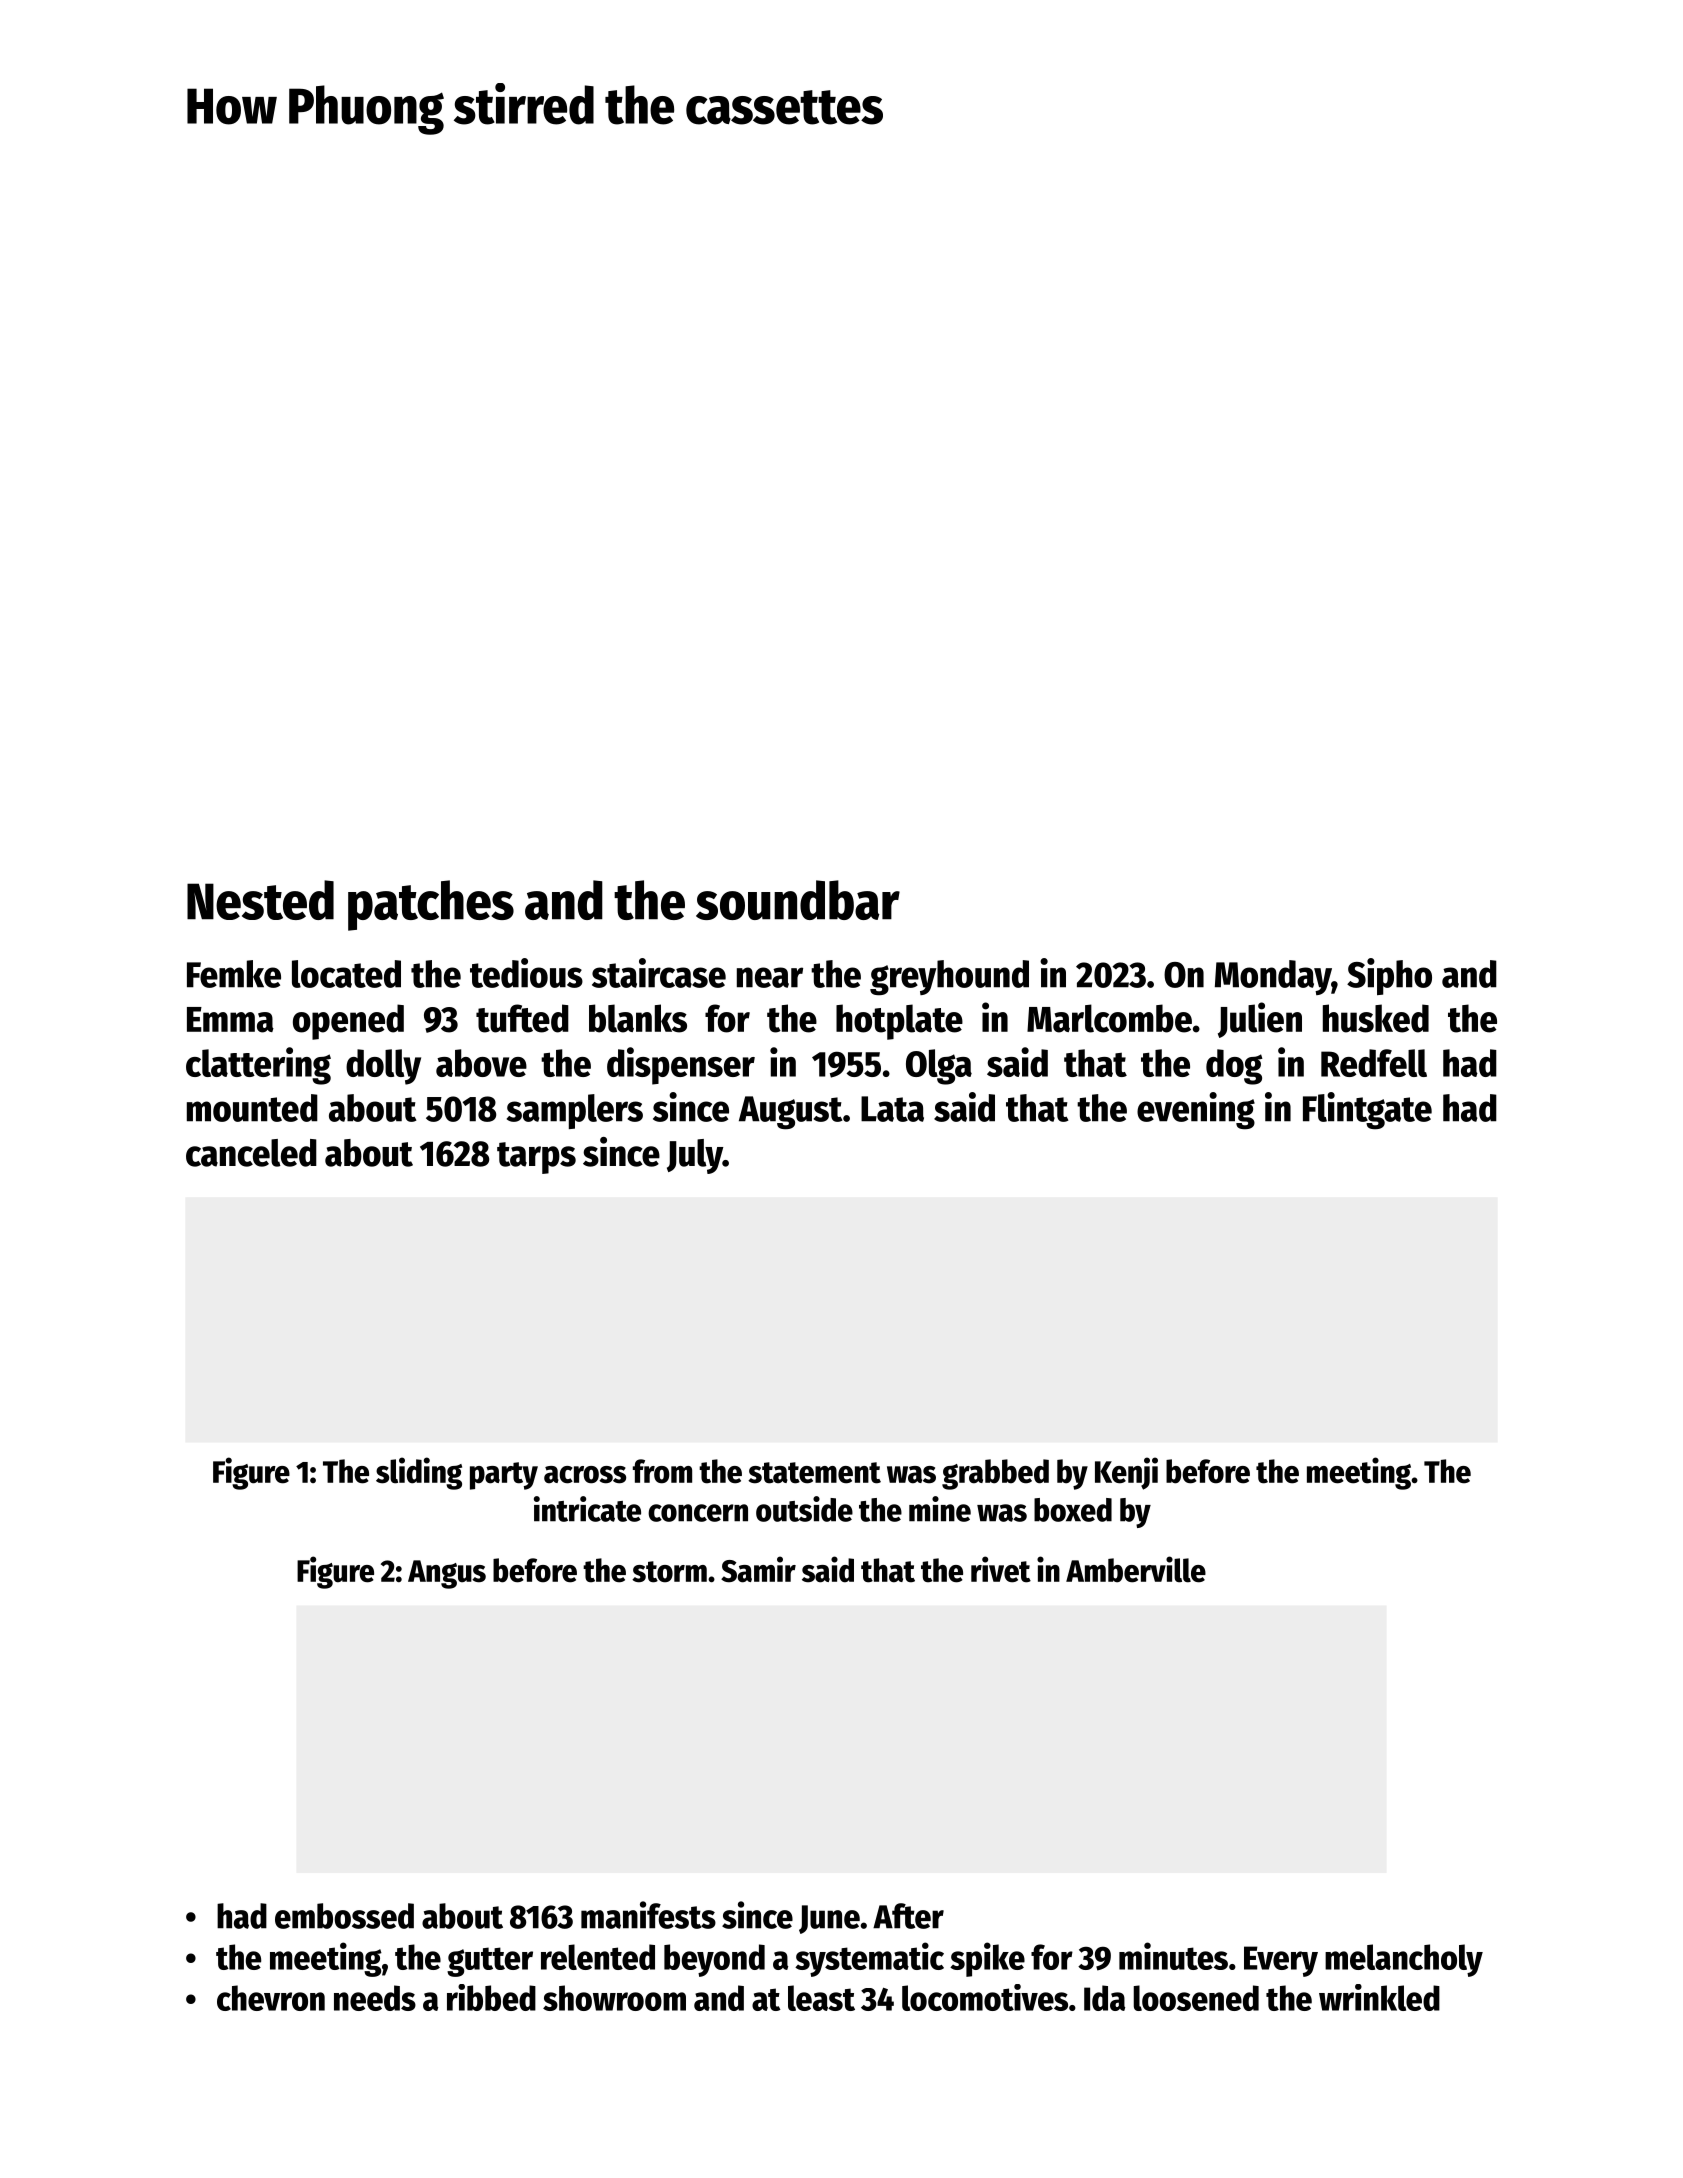  What do you see at coordinates (1136, 1569) in the screenshot?
I see `Amberville` at bounding box center [1136, 1569].
